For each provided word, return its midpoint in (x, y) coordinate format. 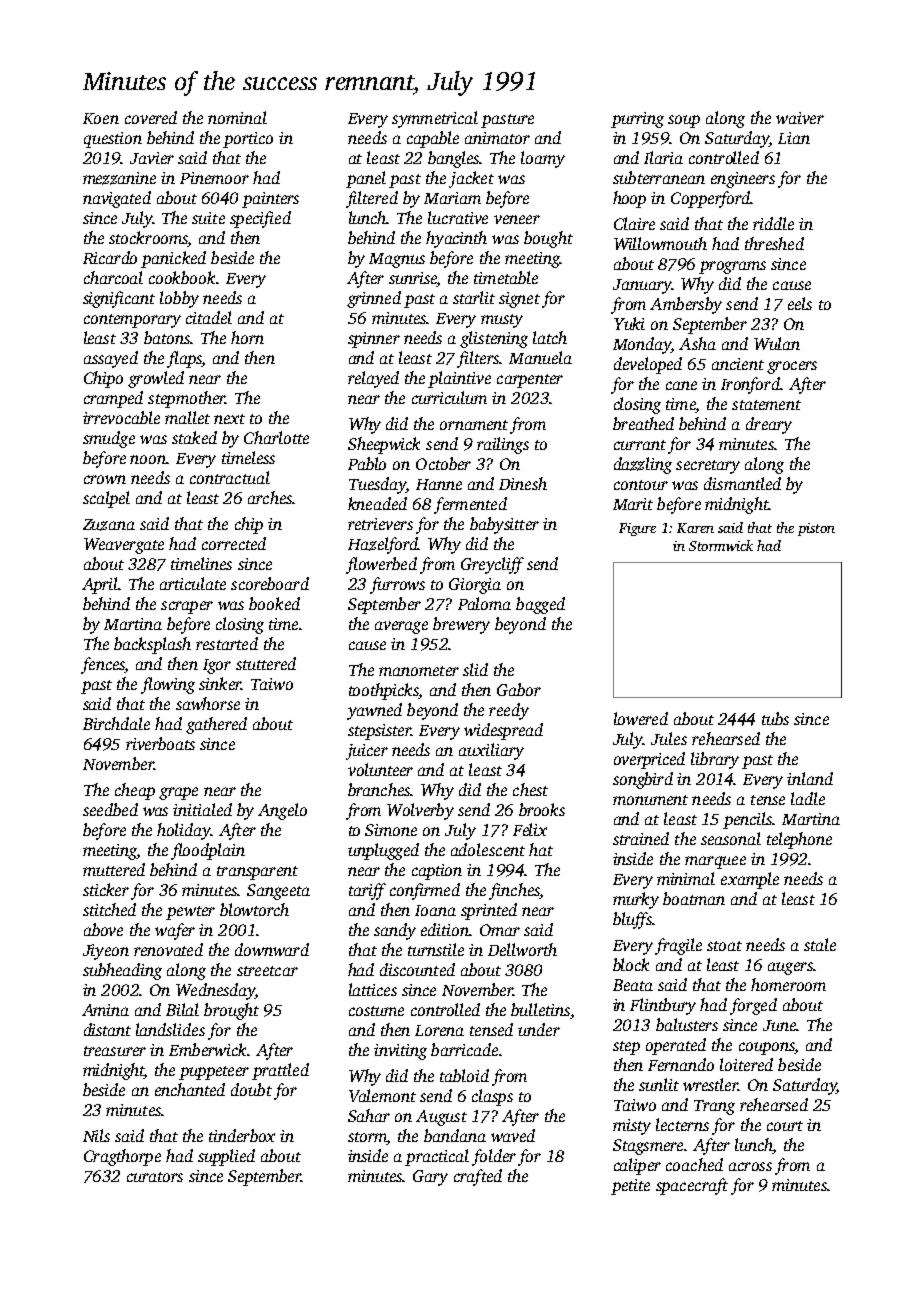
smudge (109, 439)
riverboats (160, 743)
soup (684, 121)
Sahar (369, 1115)
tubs (775, 718)
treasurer (115, 1051)
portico (248, 140)
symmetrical (435, 119)
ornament (474, 425)
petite (630, 1187)
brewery (461, 625)
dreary (769, 425)
